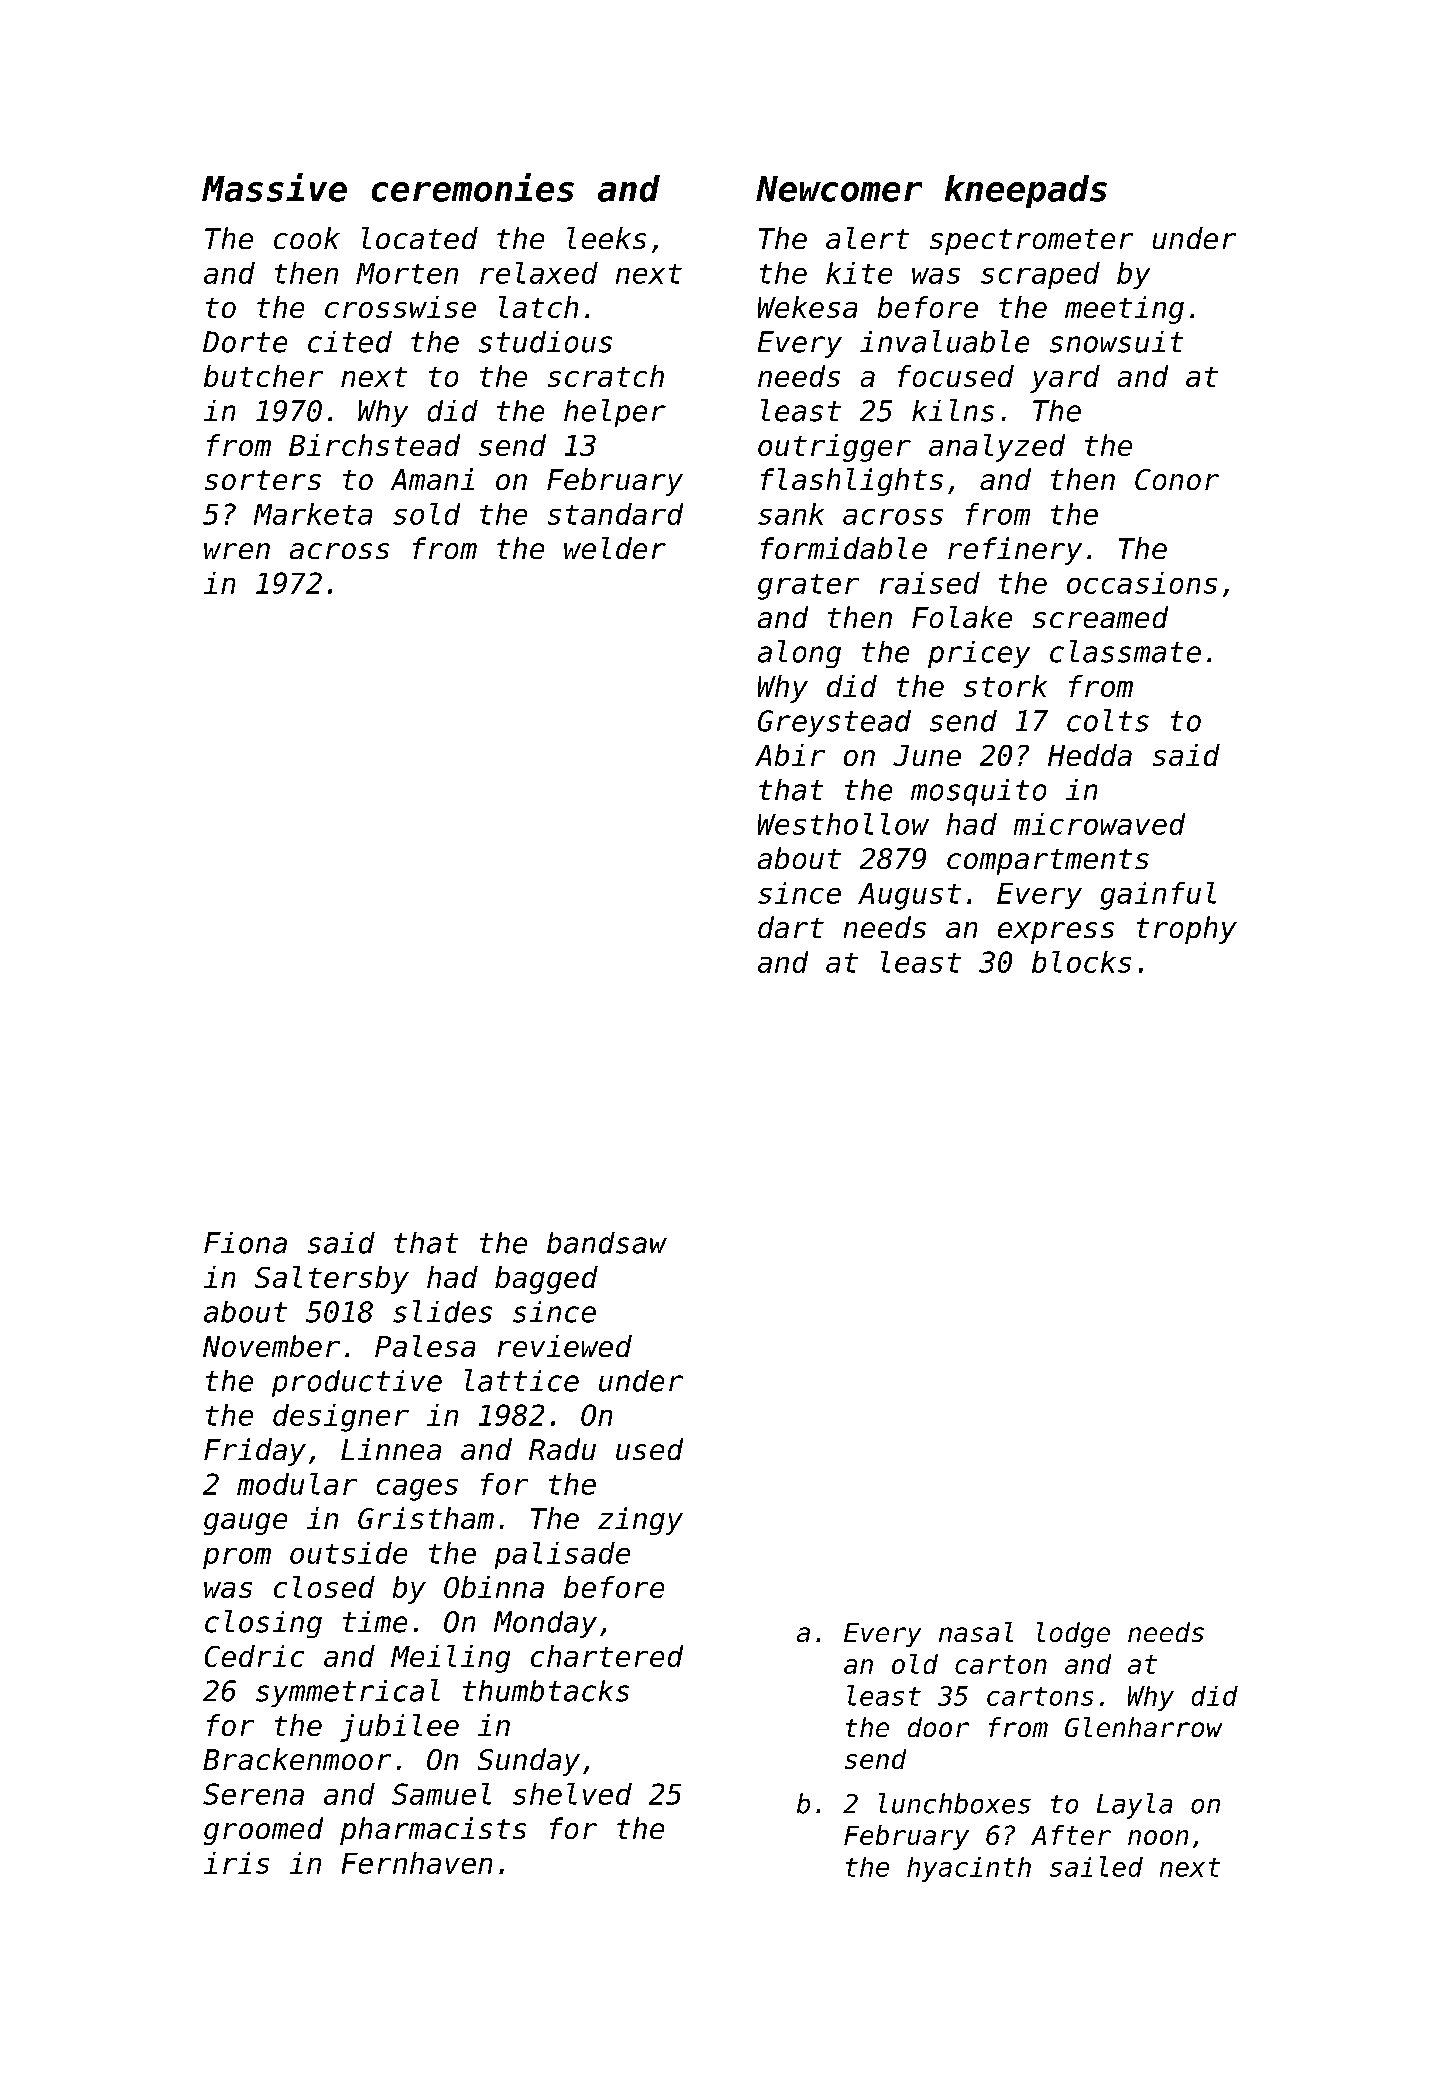 The height and width of the page is (2100, 1450). Describe the element at coordinates (1158, 896) in the page. I see `gainful` at that location.
